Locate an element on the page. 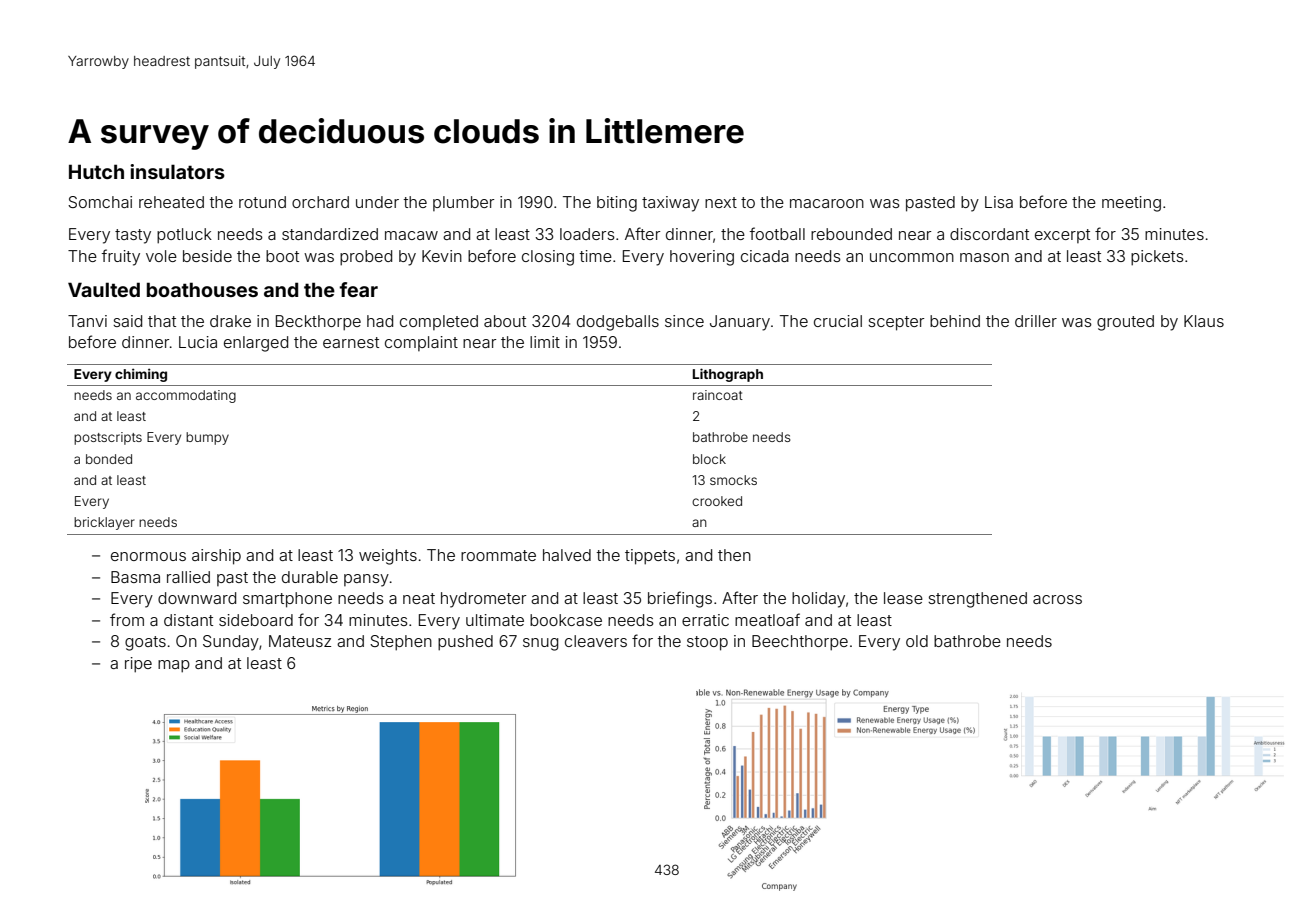 This document has width=1308, height=924. smocks is located at coordinates (733, 480).
